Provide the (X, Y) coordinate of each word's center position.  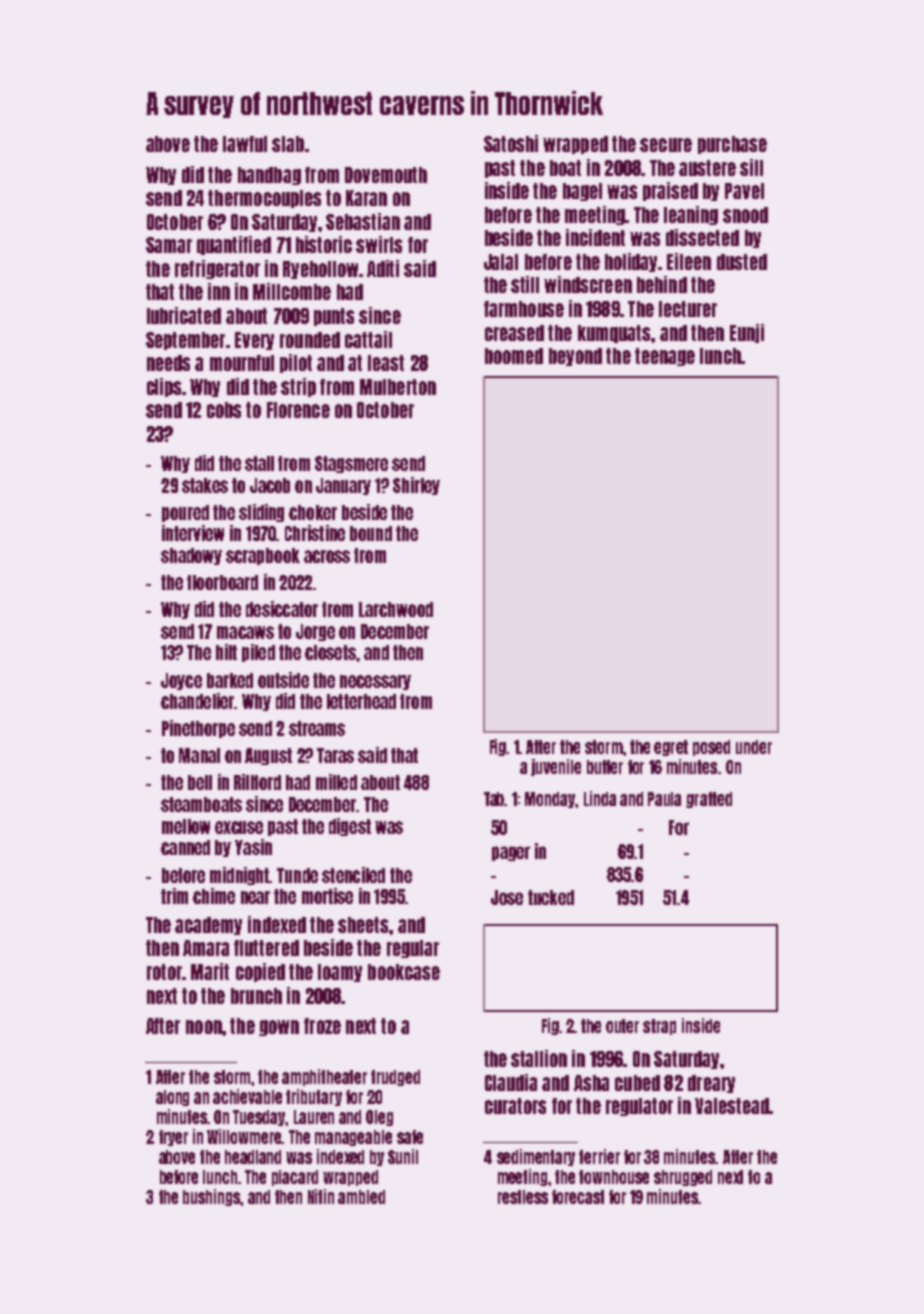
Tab (494, 799)
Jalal (501, 262)
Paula (664, 799)
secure (666, 145)
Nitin (321, 1196)
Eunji (747, 333)
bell (200, 782)
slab (288, 144)
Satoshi (511, 143)
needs (168, 363)
